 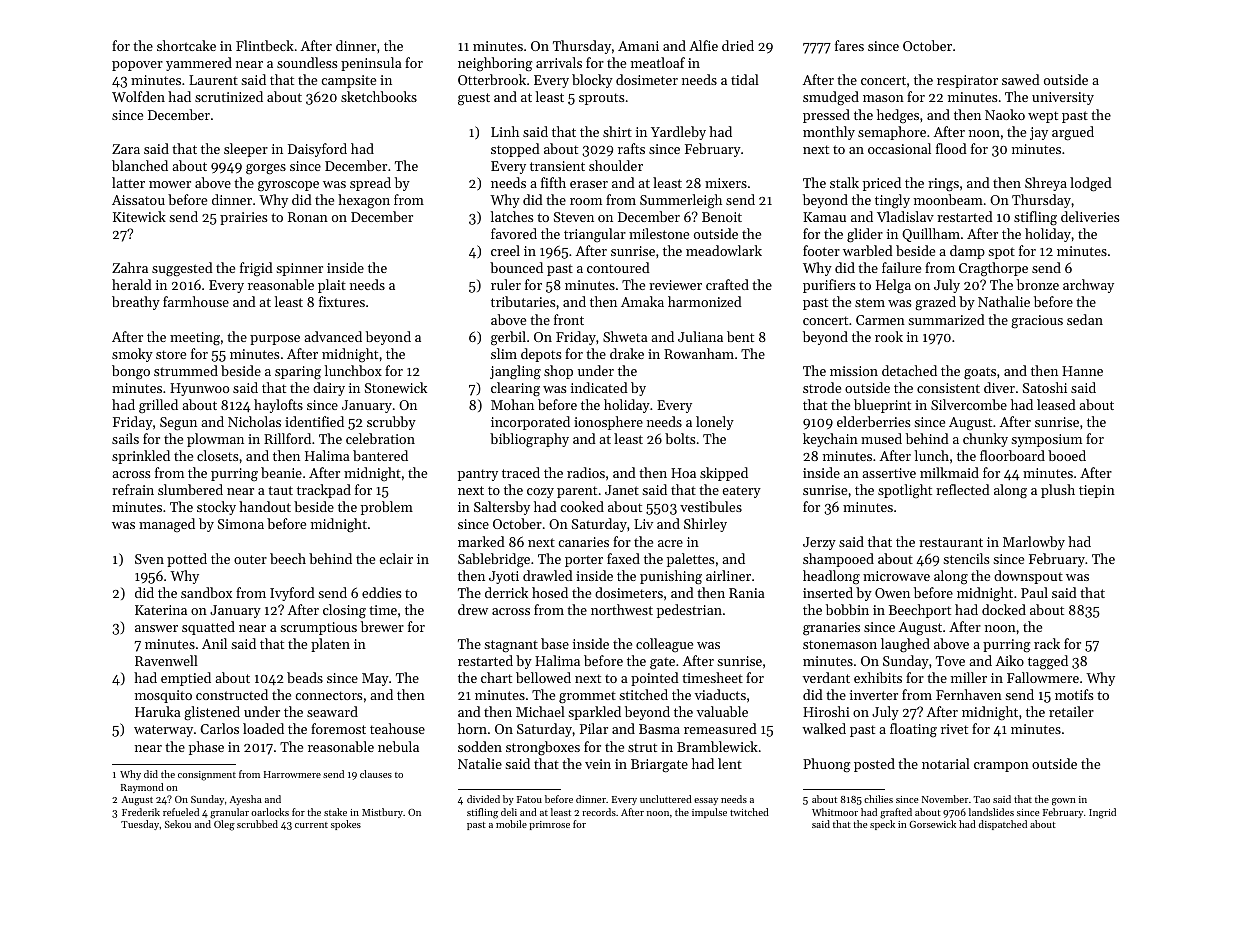 I want to click on Shweta, so click(x=625, y=336).
